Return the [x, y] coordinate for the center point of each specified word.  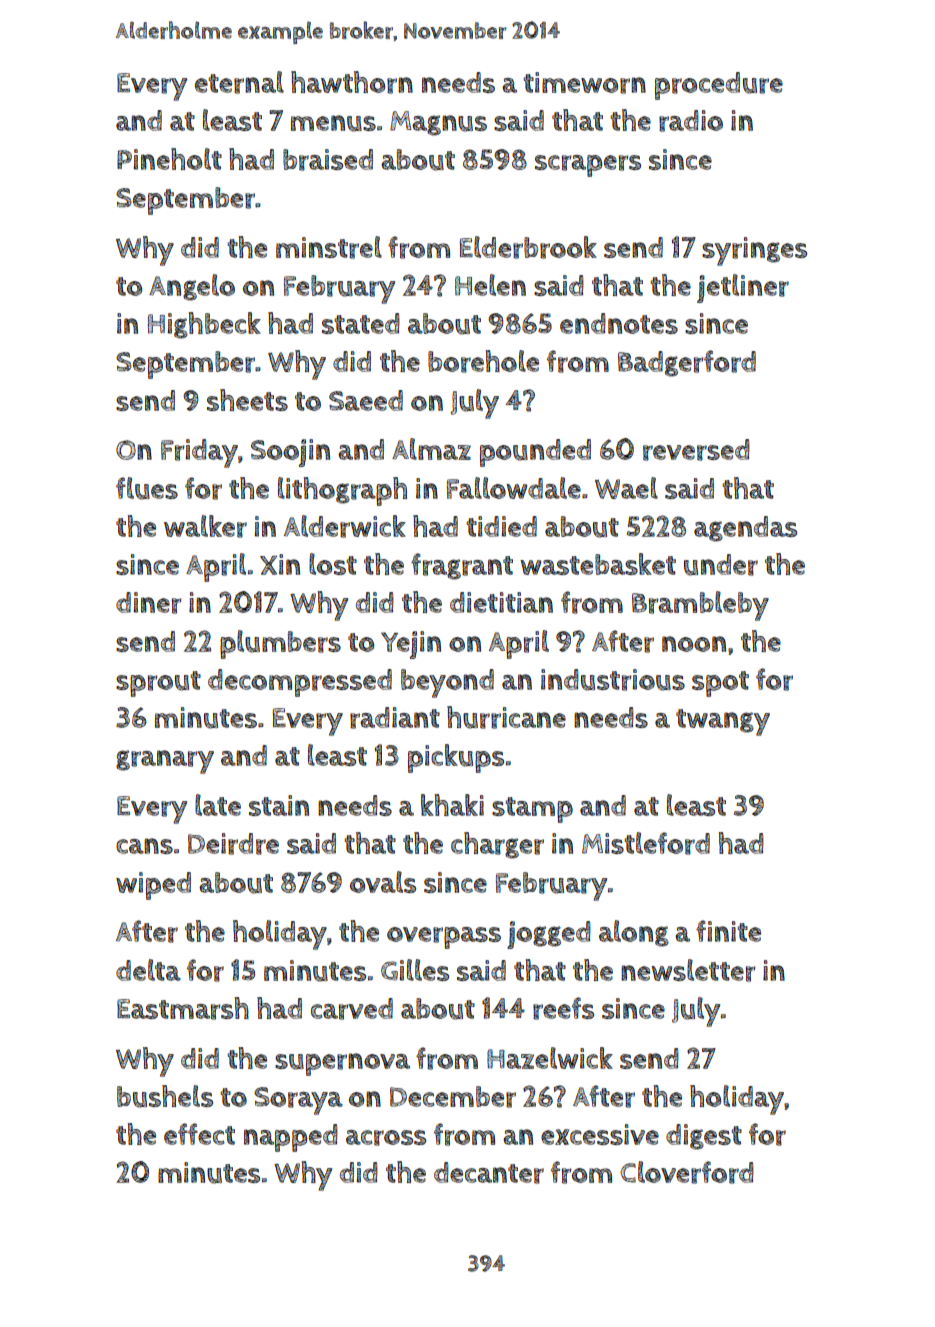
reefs [563, 1008]
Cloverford [687, 1172]
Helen [490, 285]
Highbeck [204, 325]
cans [144, 846]
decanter [489, 1173]
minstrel [329, 247]
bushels [165, 1096]
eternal [239, 82]
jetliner [743, 288]
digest [704, 1137]
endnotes [619, 323]
